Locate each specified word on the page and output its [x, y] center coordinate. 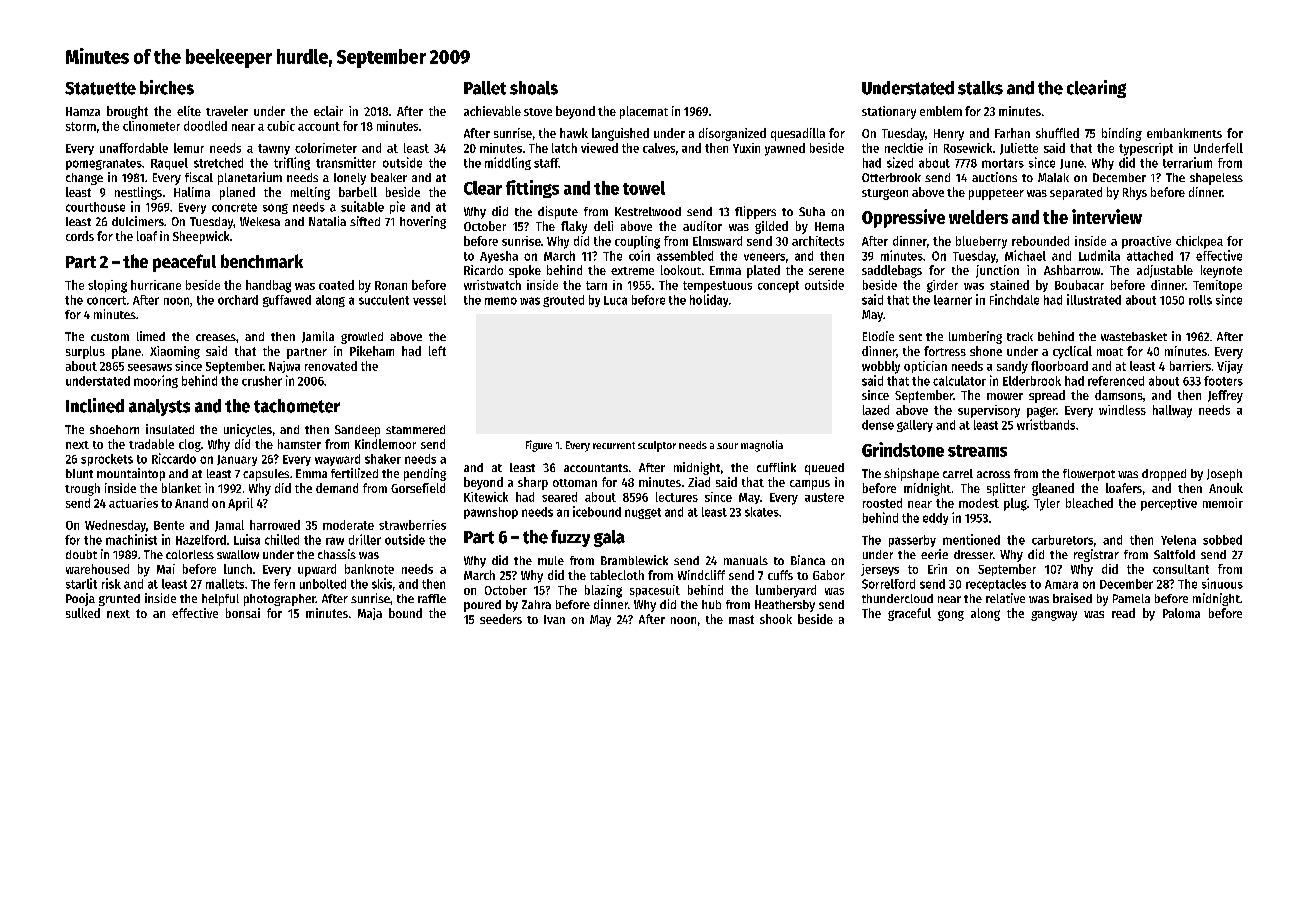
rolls [1200, 300]
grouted [563, 301]
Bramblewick [634, 560]
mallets [225, 584]
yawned [785, 149]
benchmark [262, 261]
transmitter [346, 162]
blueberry [981, 242]
